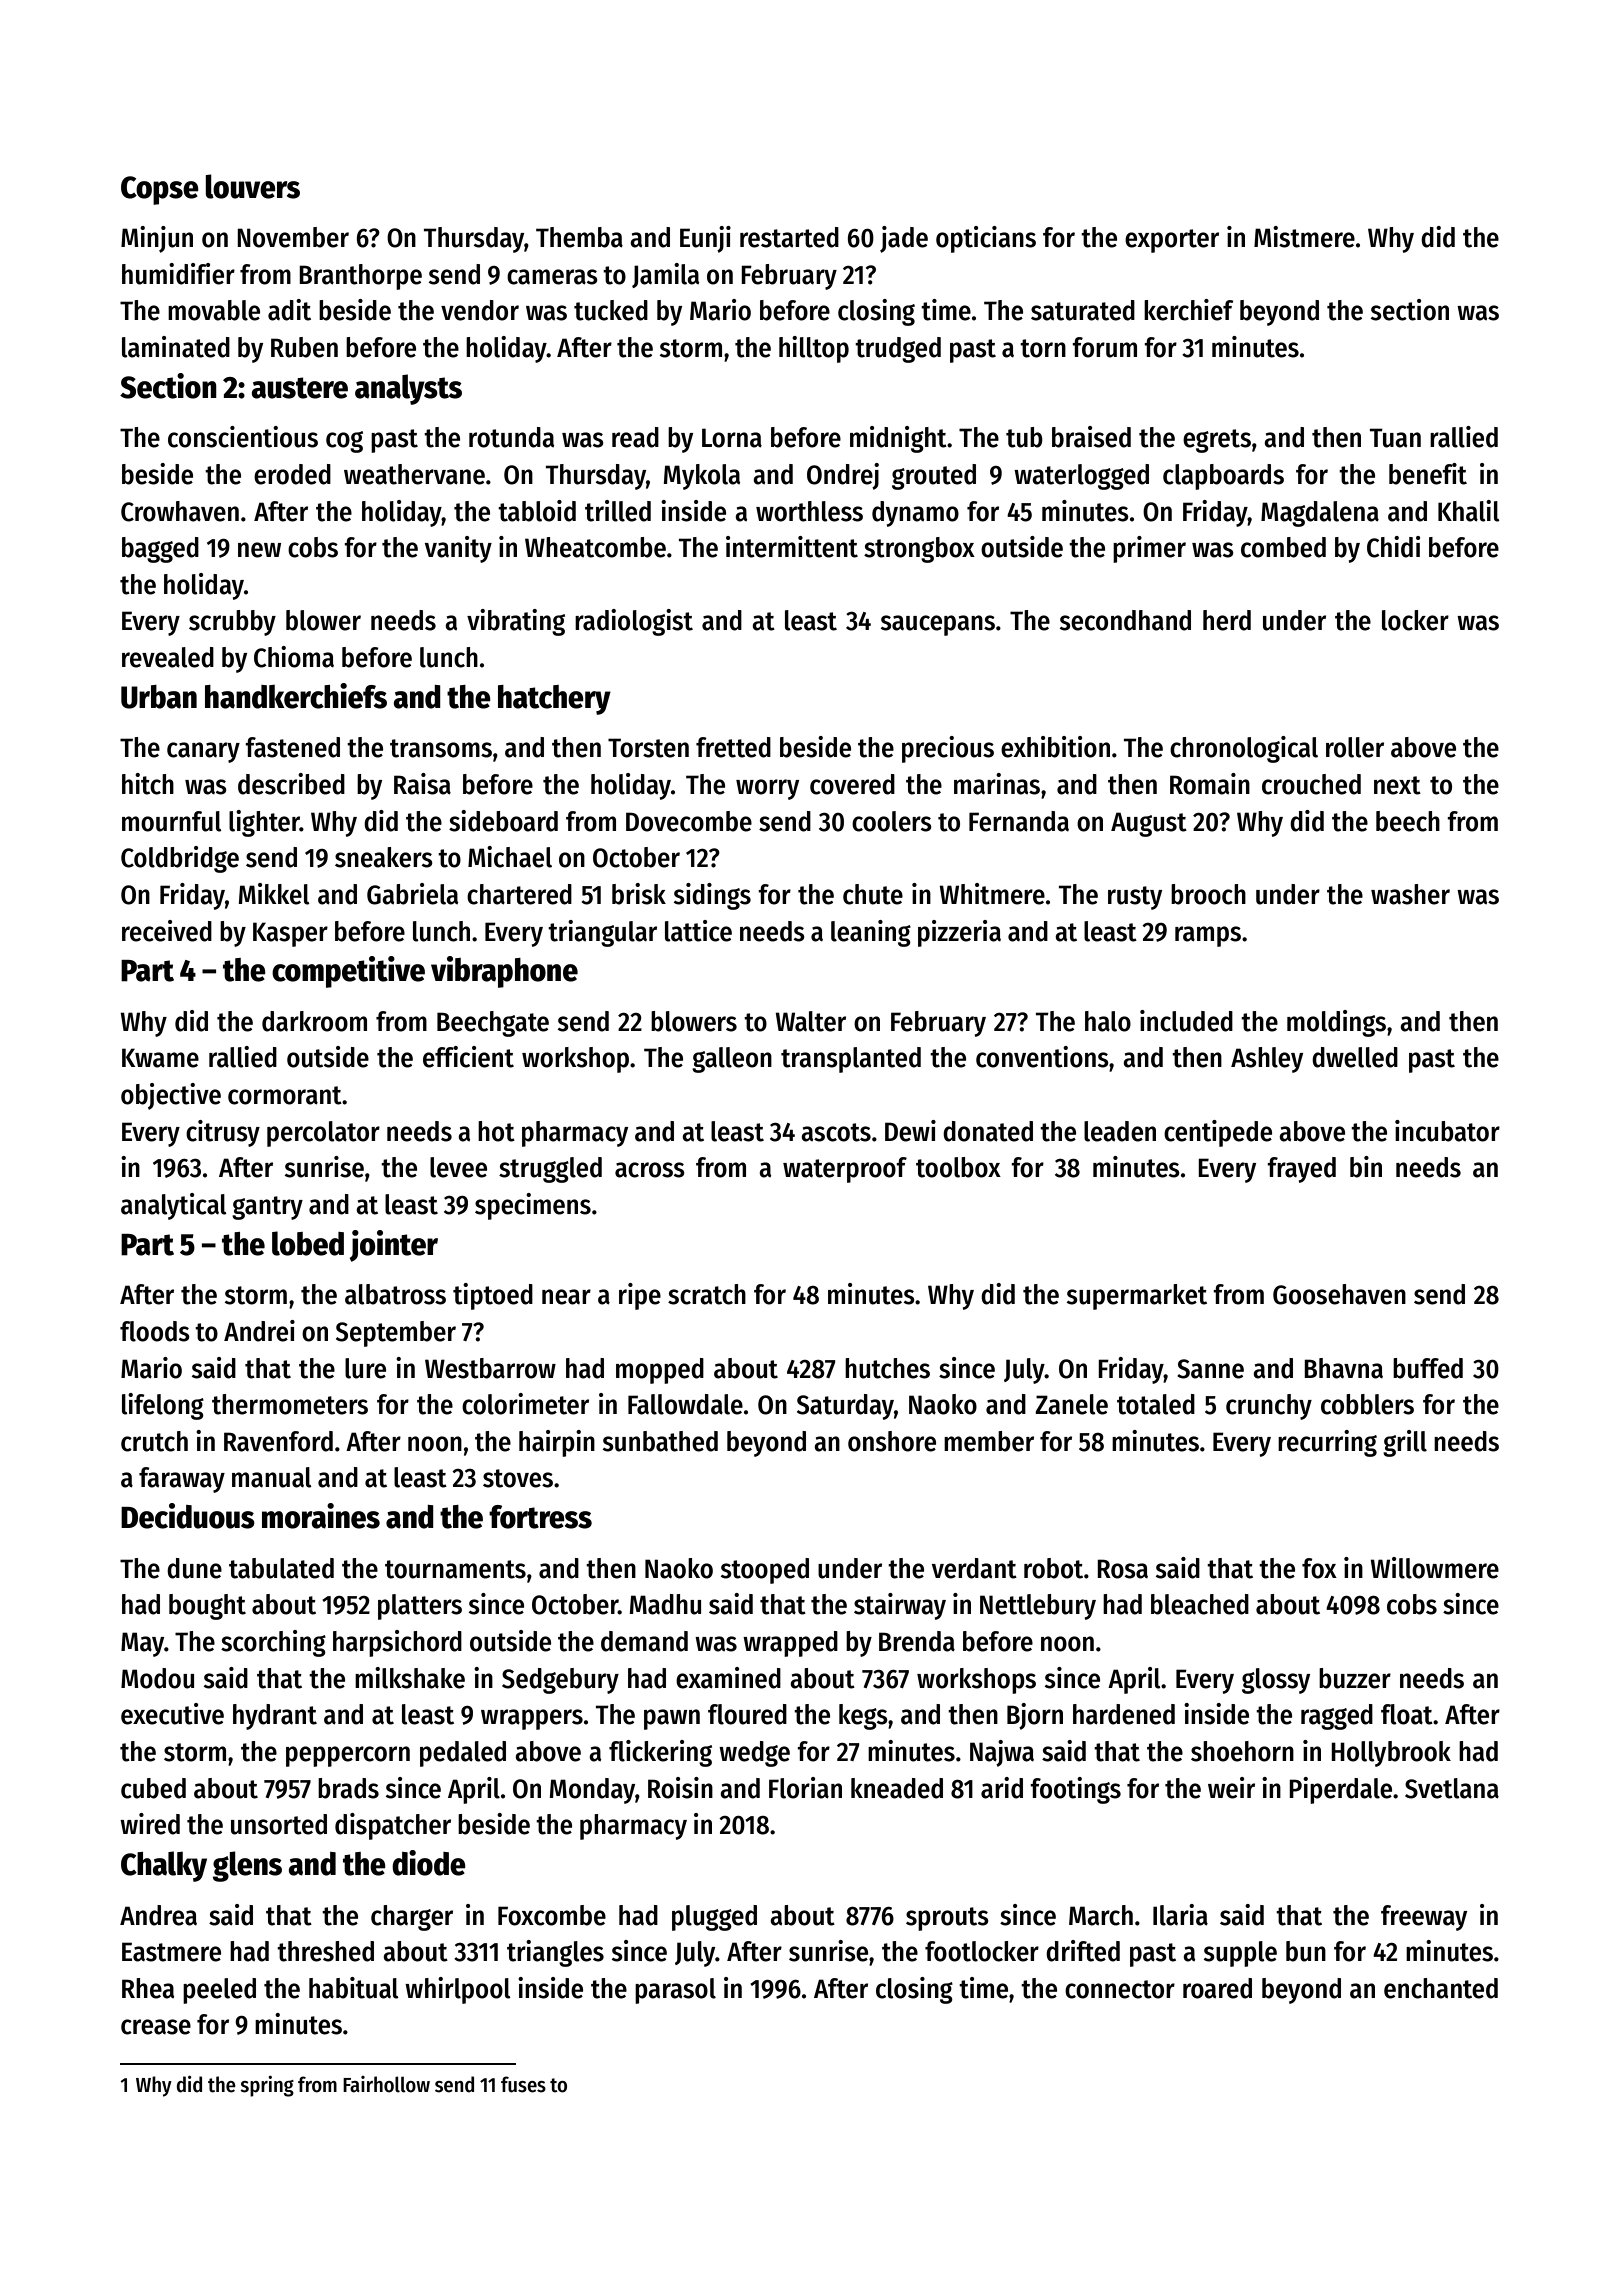  Describe the element at coordinates (1447, 1131) in the document. I see `incubator` at that location.
